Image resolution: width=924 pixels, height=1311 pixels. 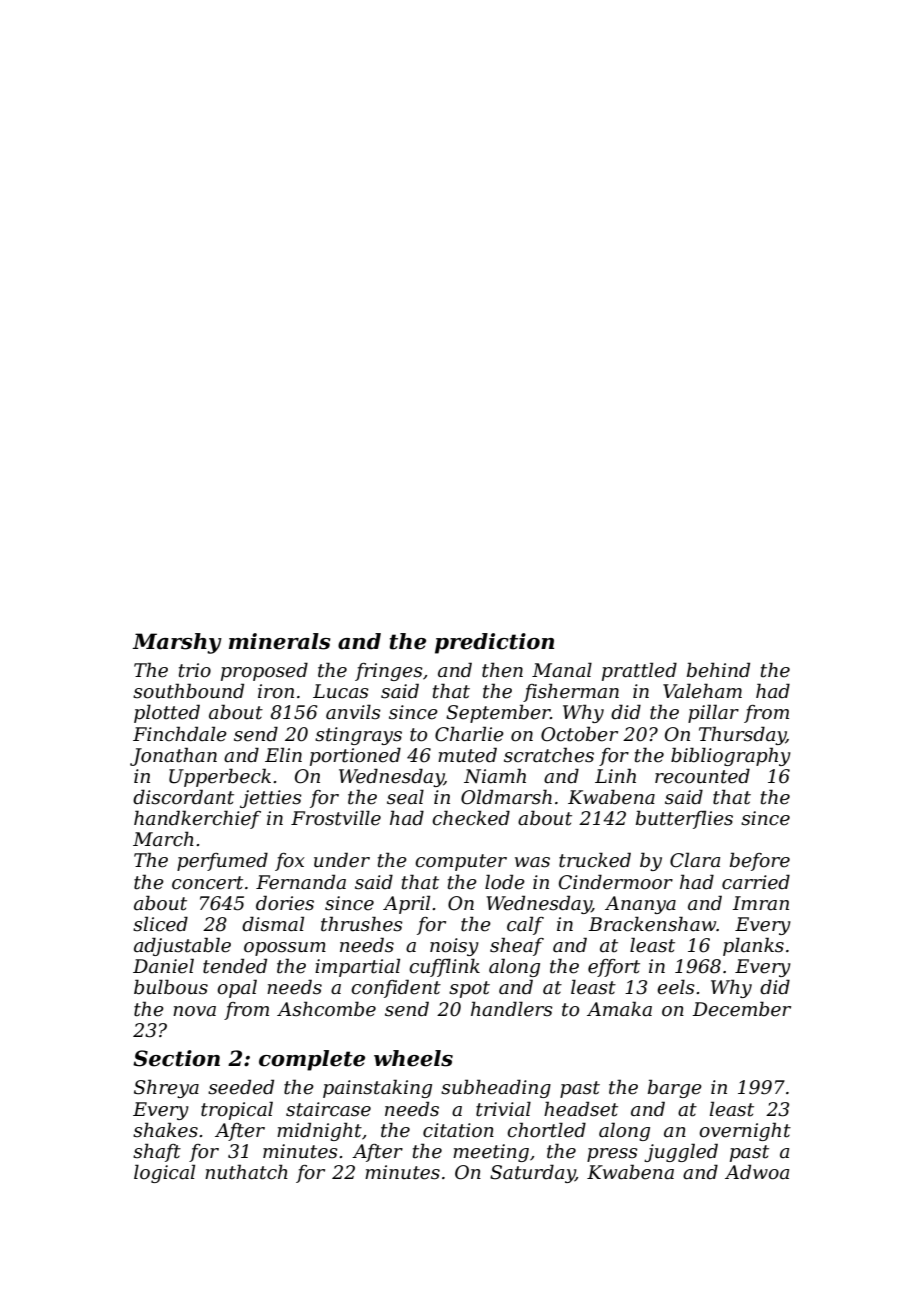 What do you see at coordinates (164, 1173) in the image?
I see `logical` at bounding box center [164, 1173].
